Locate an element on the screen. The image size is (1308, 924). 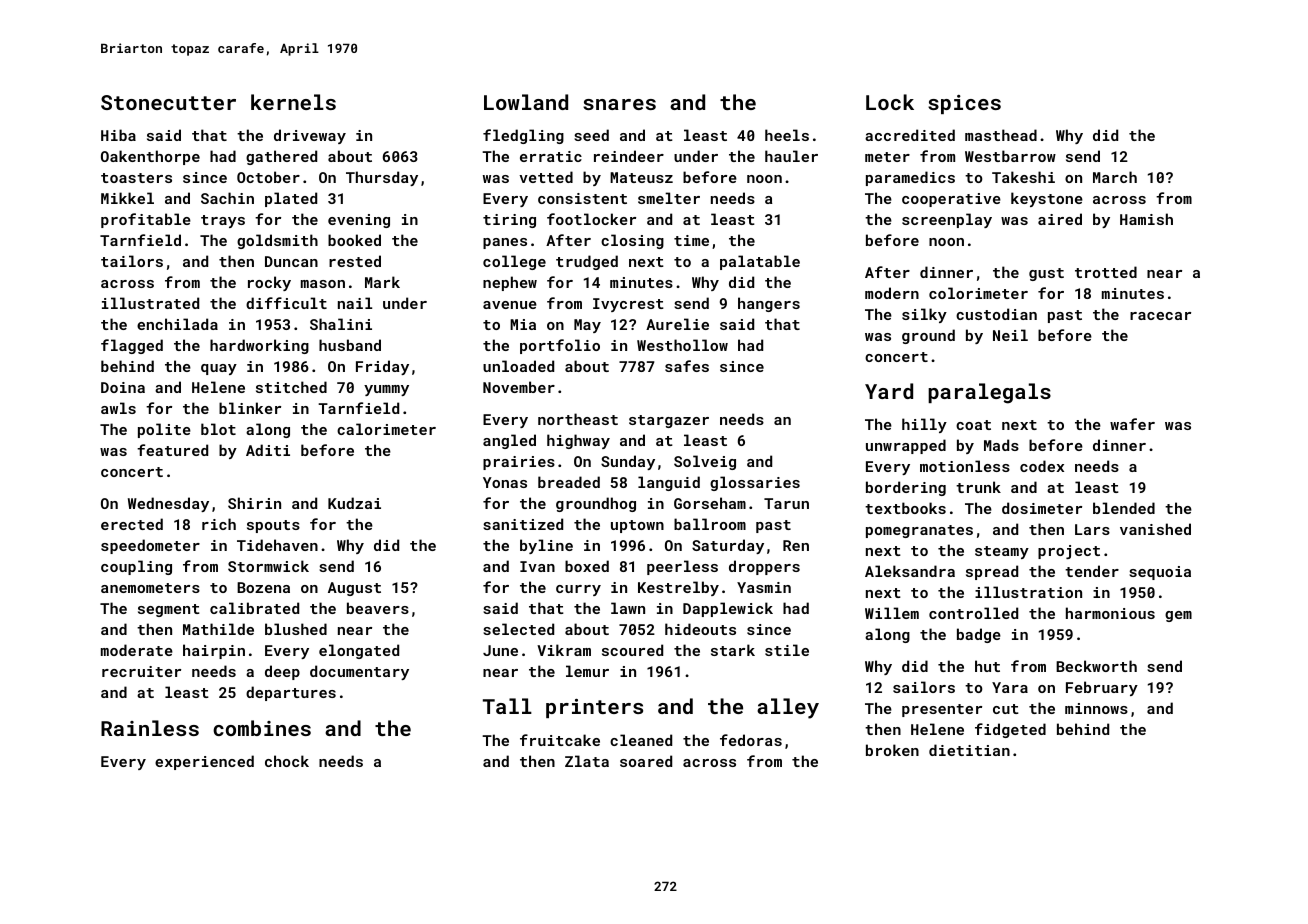
Neil is located at coordinates (1010, 335).
